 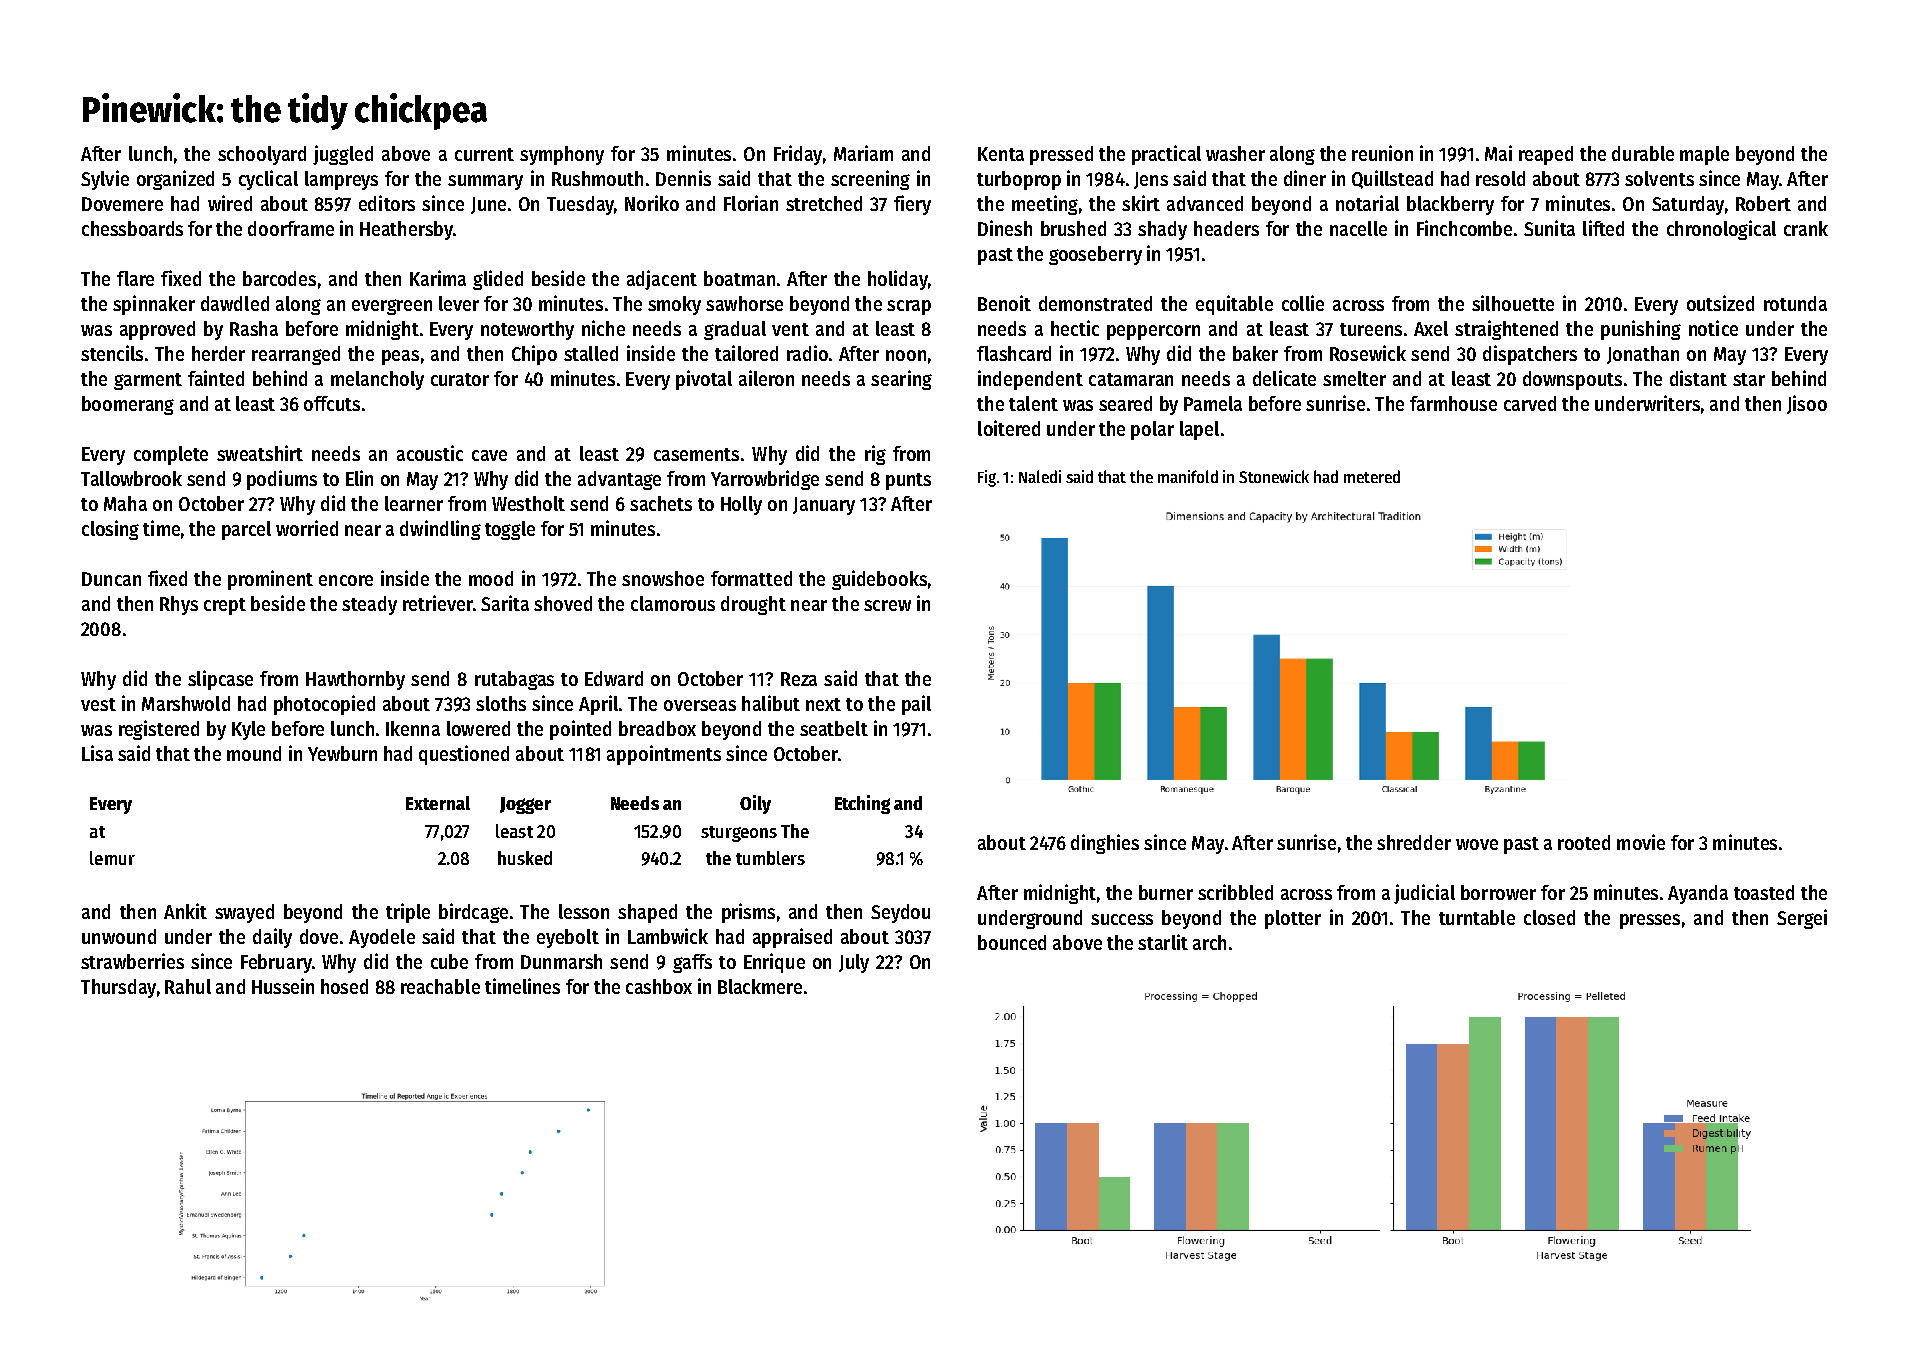 I want to click on Mariam, so click(x=863, y=153).
